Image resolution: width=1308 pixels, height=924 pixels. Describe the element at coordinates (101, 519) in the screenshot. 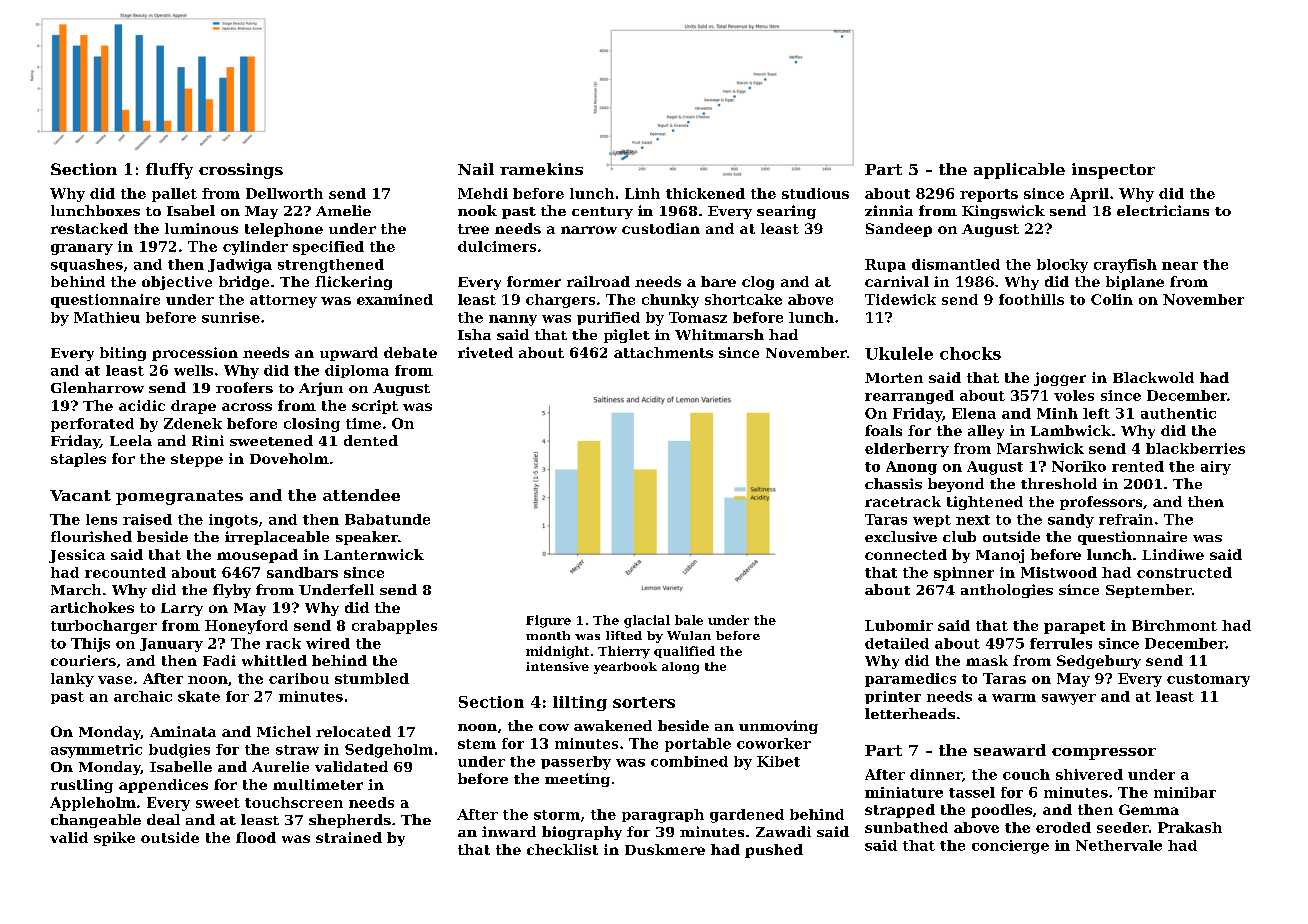

I see `lens` at that location.
